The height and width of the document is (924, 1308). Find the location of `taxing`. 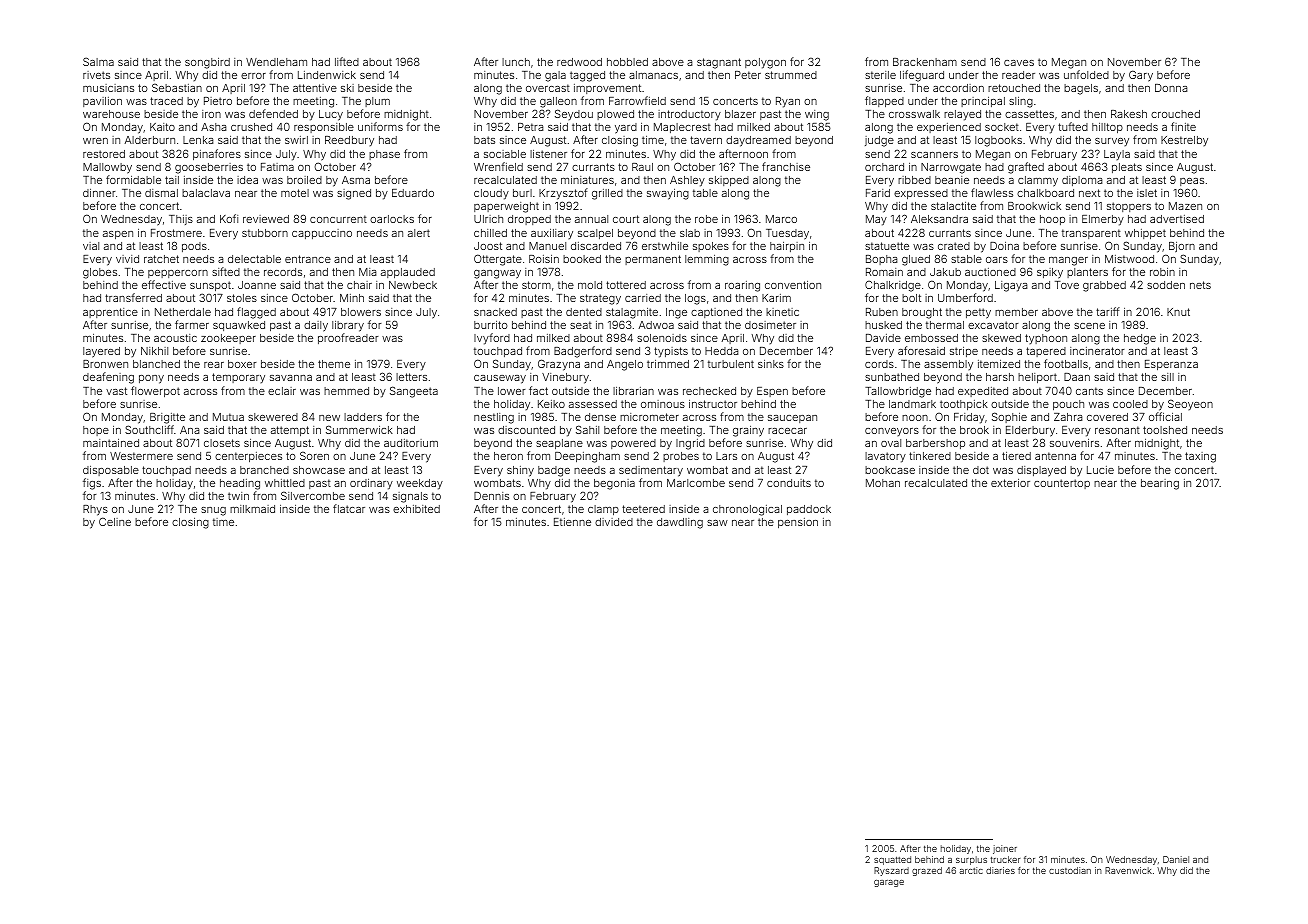

taxing is located at coordinates (1200, 457).
